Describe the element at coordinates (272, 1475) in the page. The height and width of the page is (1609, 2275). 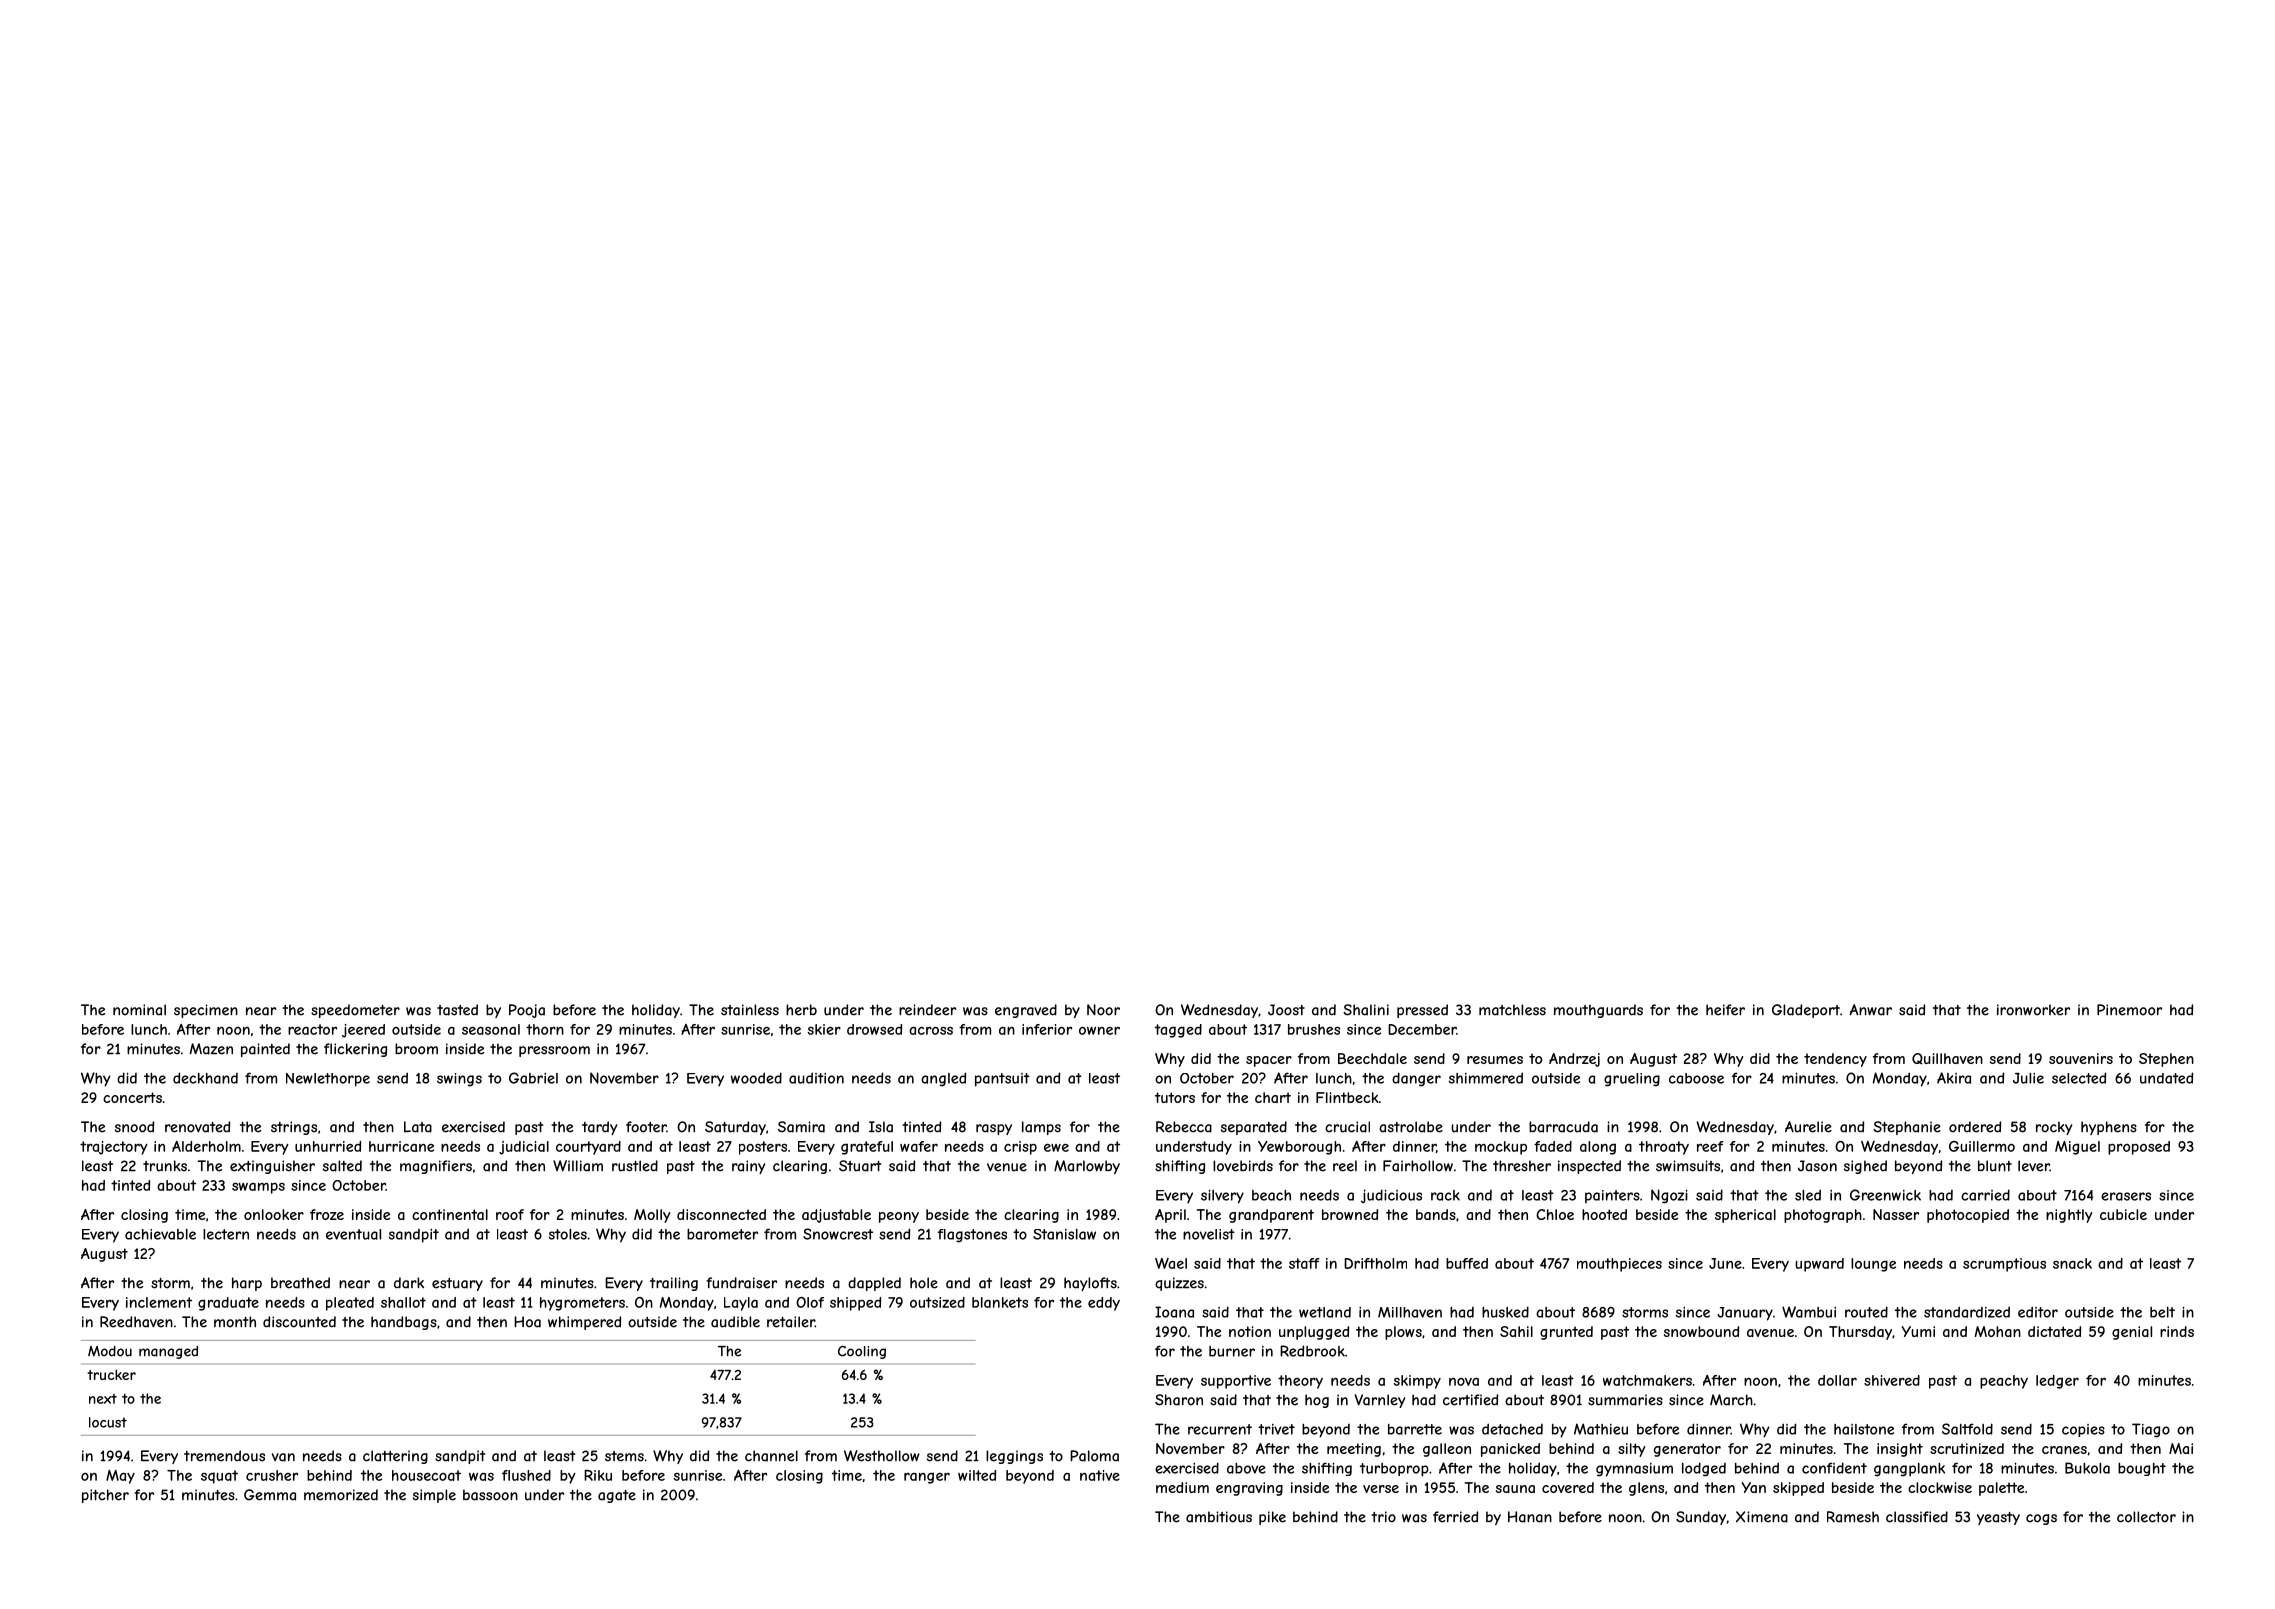
I see `crusher` at that location.
